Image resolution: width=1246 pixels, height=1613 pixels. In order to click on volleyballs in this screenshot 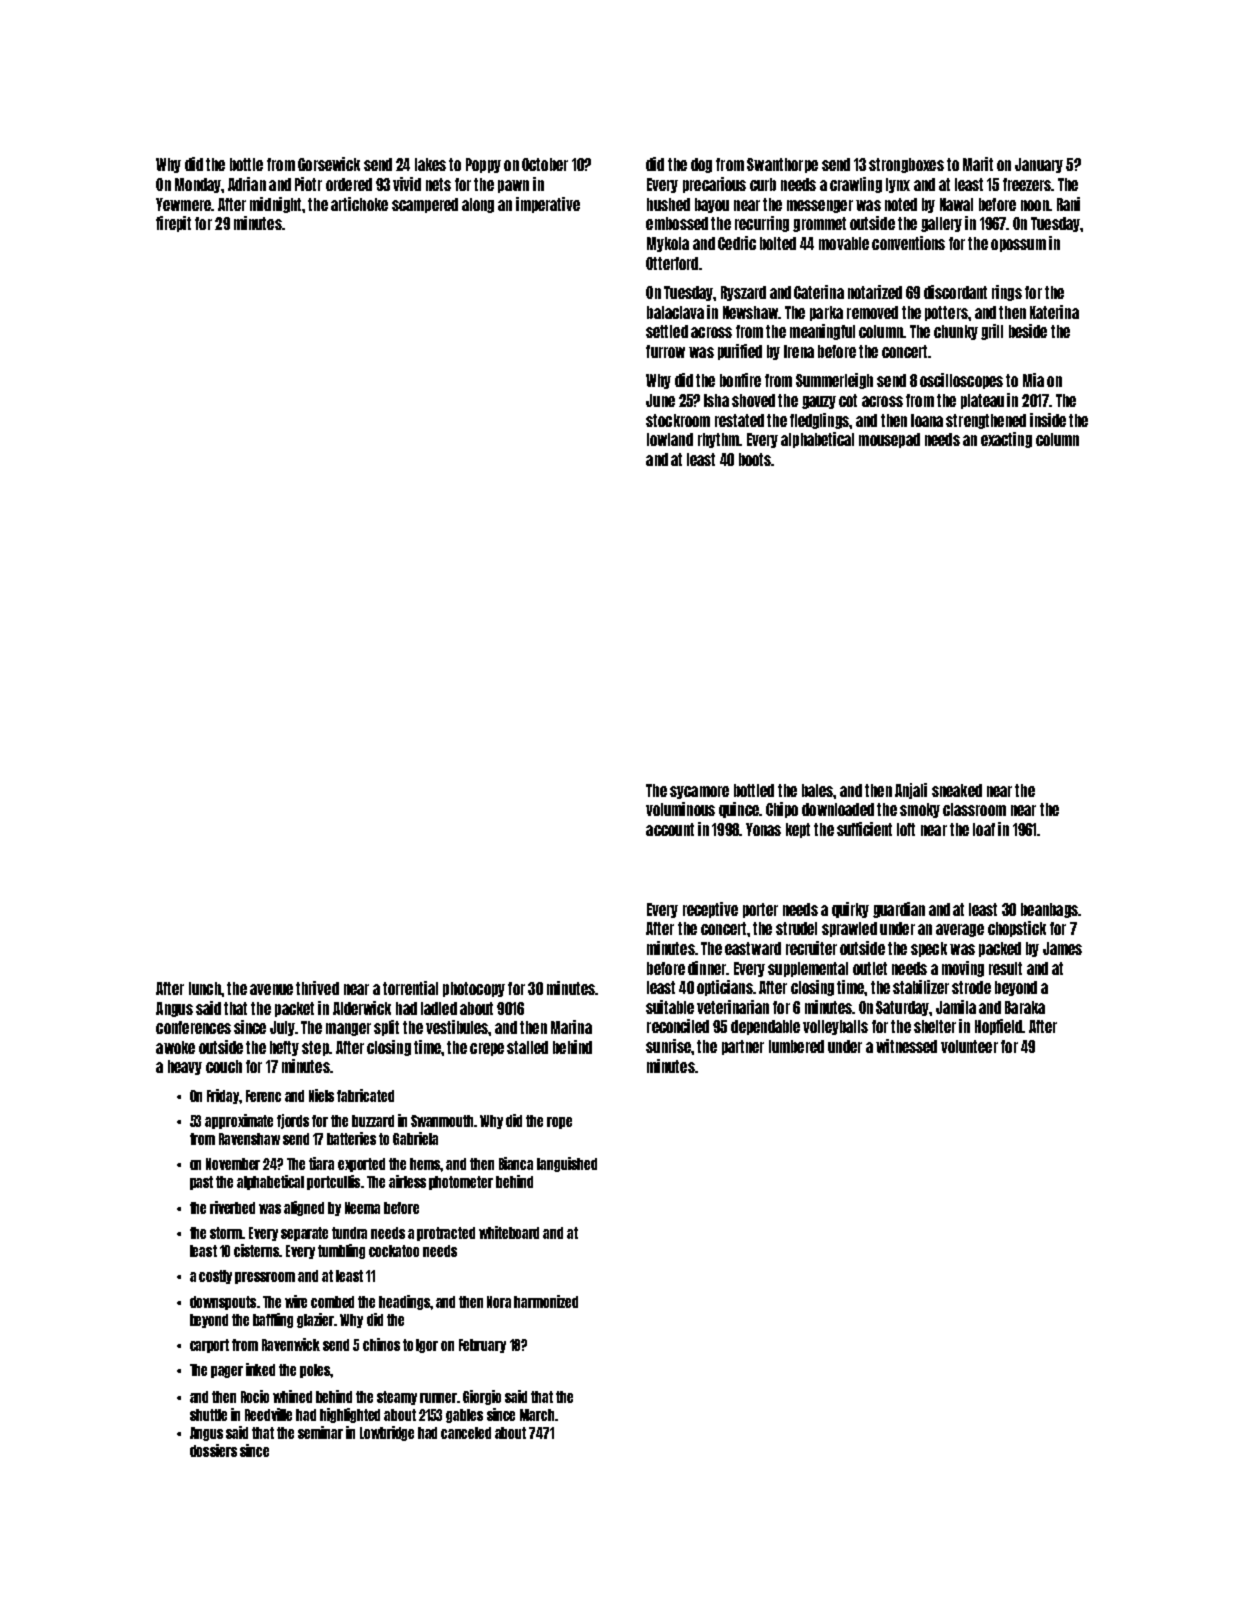, I will do `click(835, 1027)`.
